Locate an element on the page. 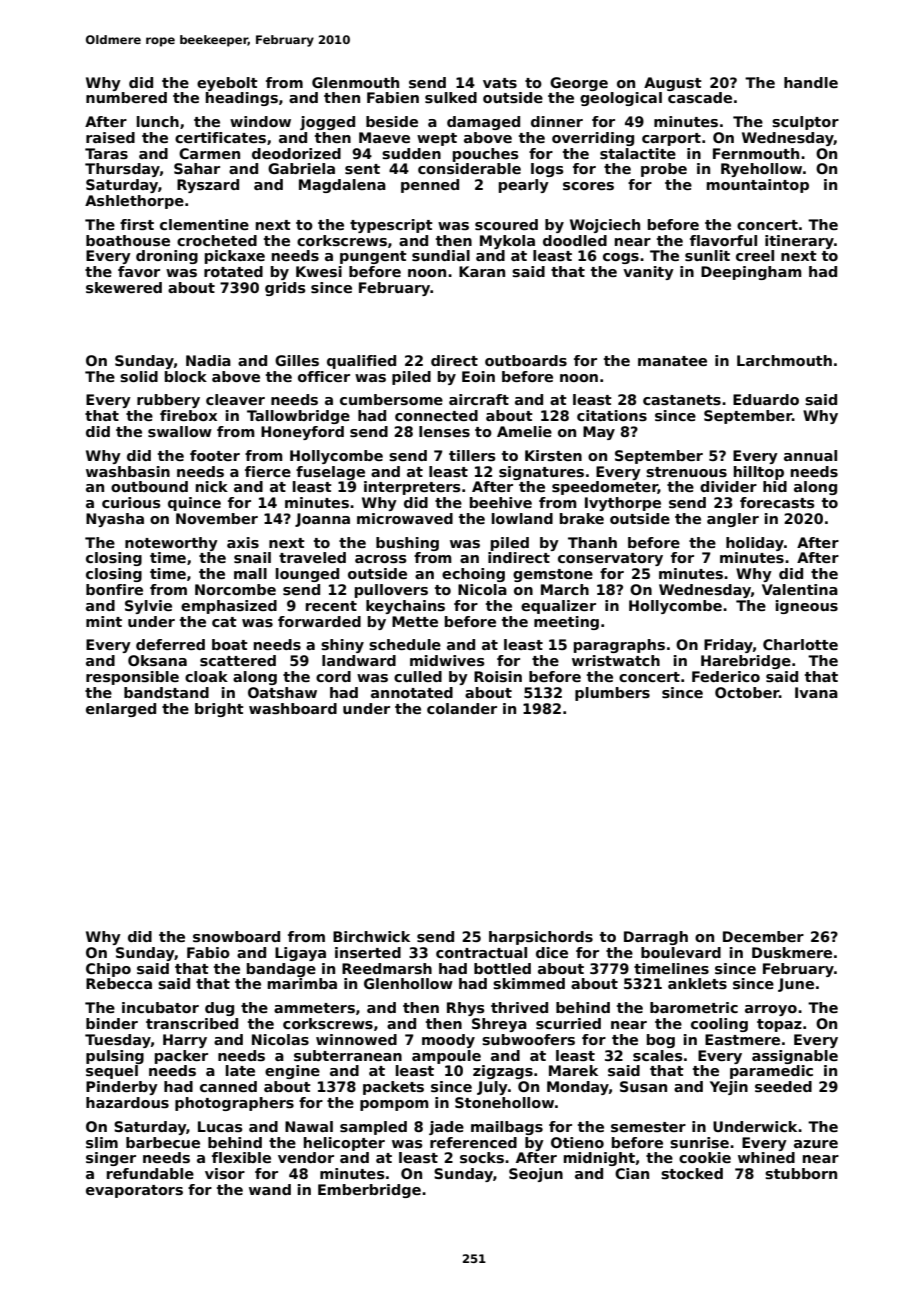 The width and height of the page is (924, 1308). vats is located at coordinates (500, 83).
